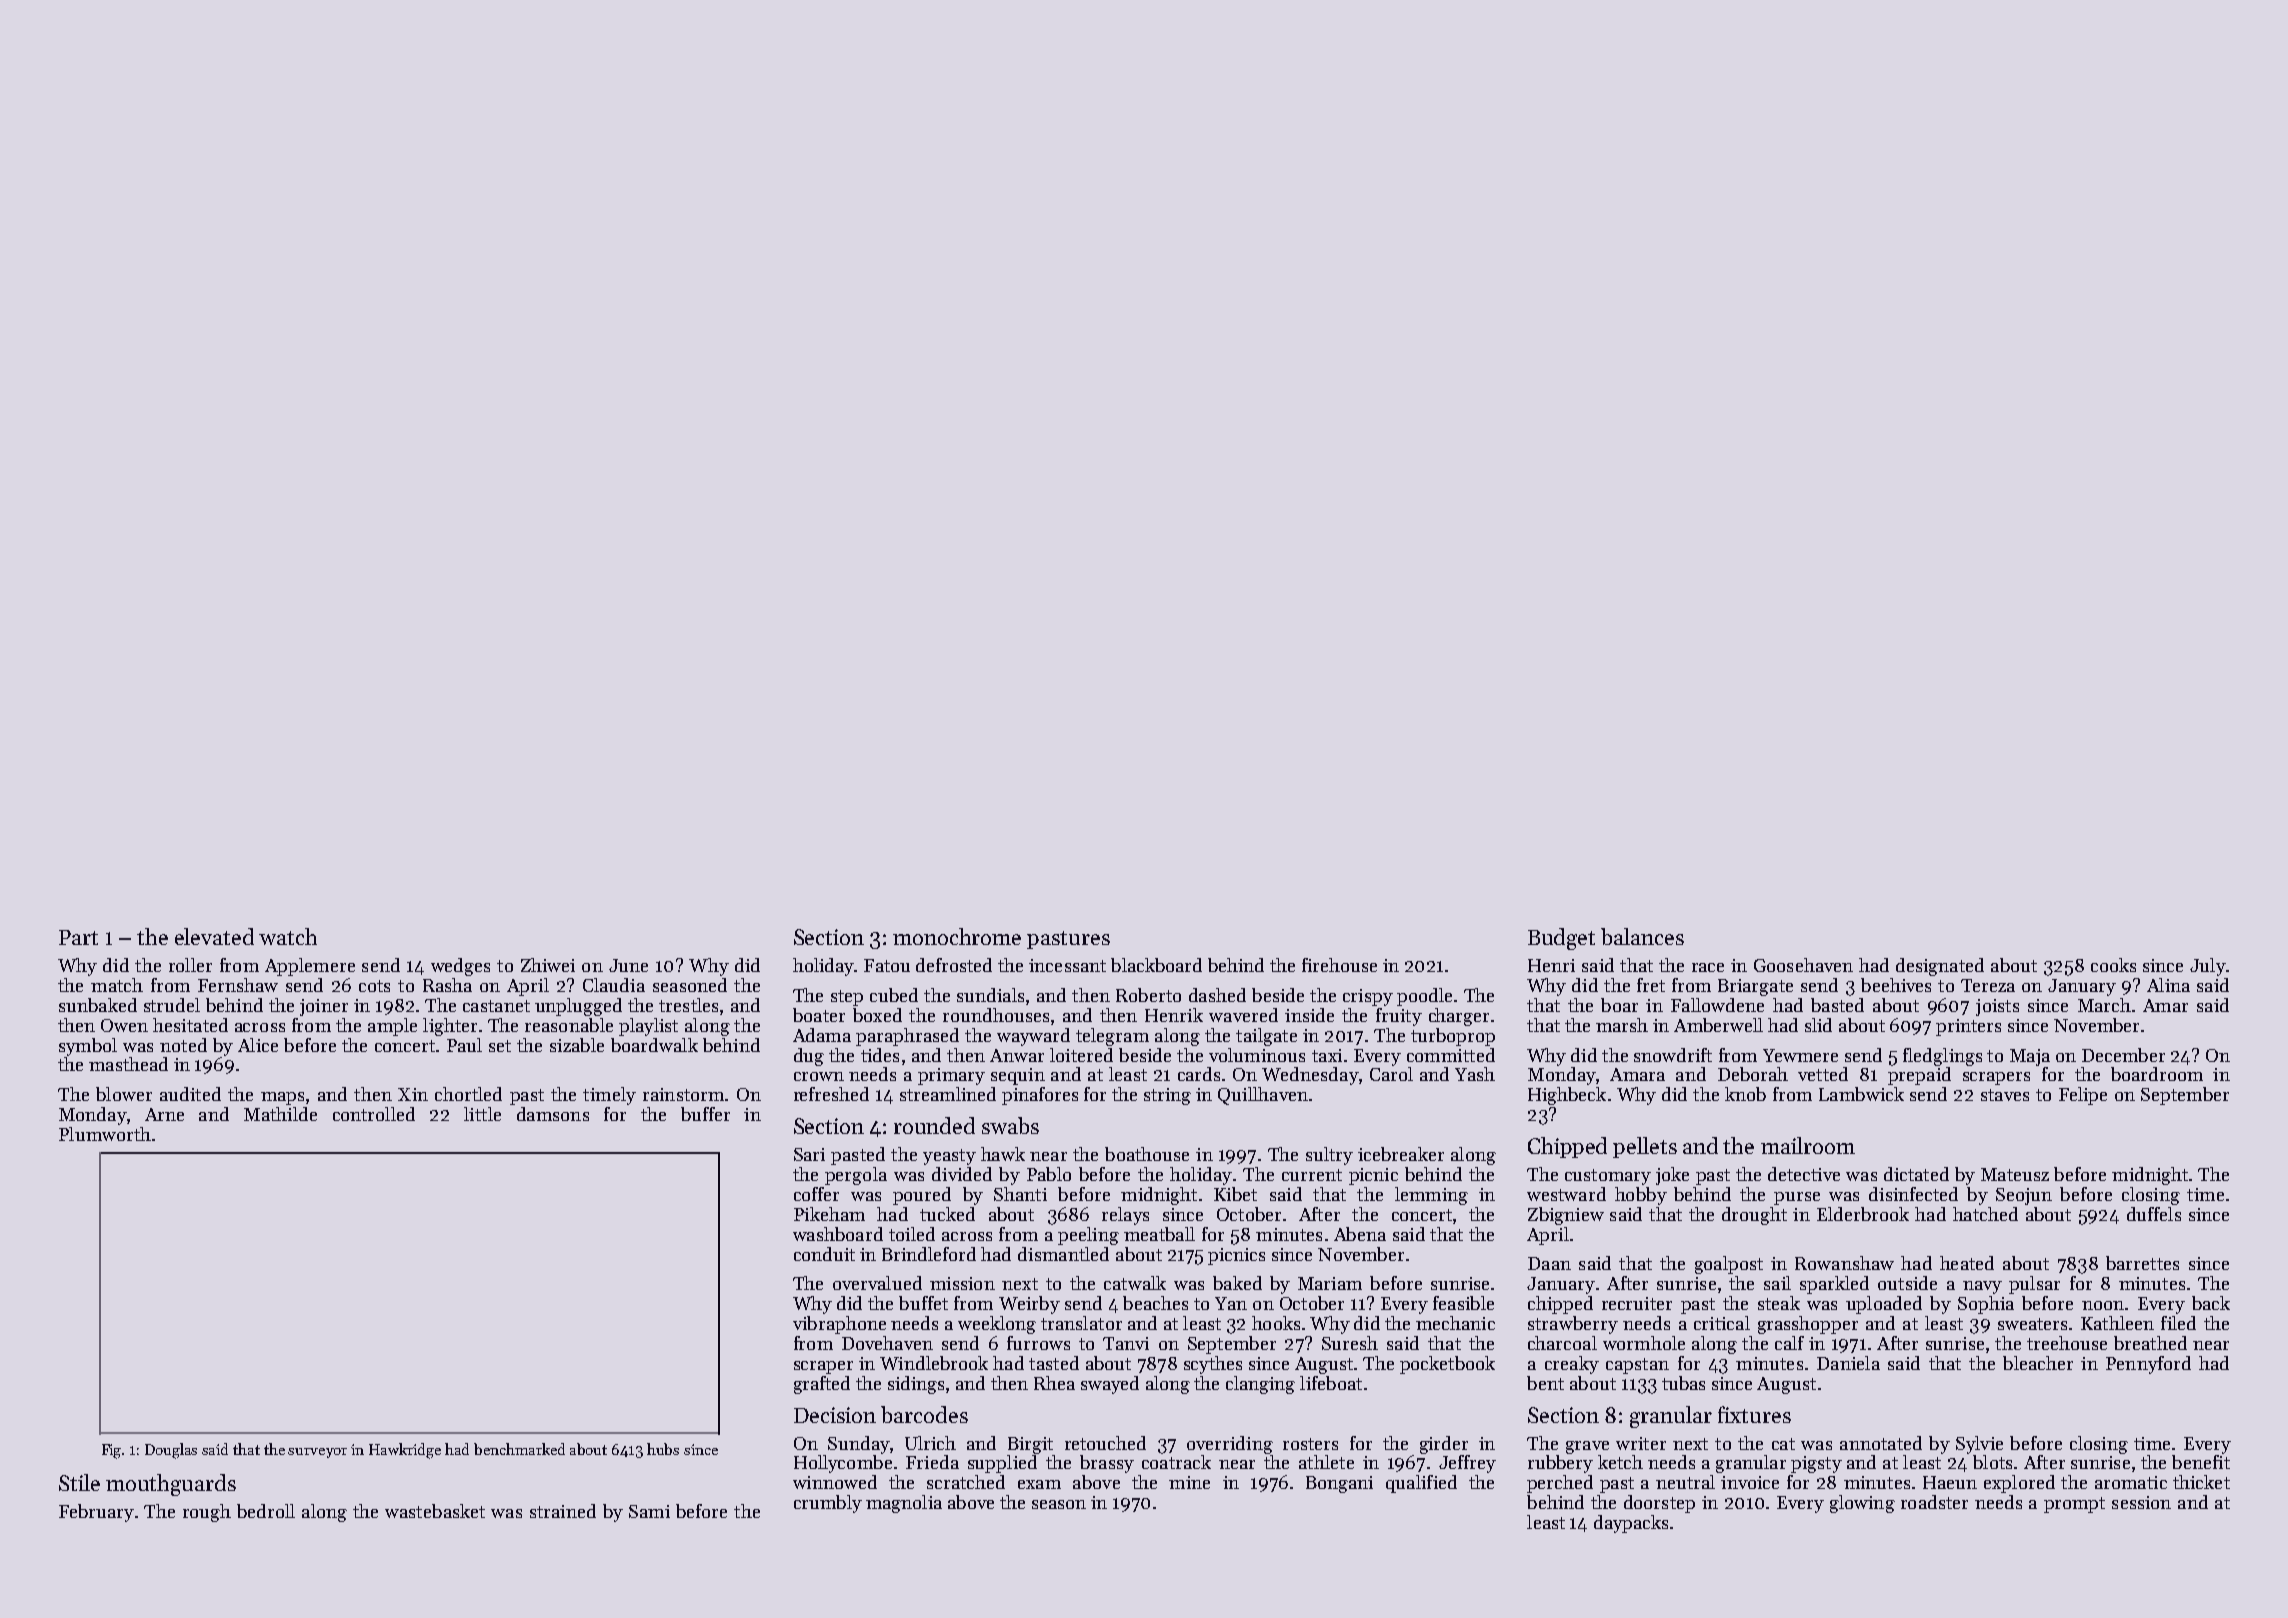  Describe the element at coordinates (1327, 1055) in the screenshot. I see `taxi` at that location.
